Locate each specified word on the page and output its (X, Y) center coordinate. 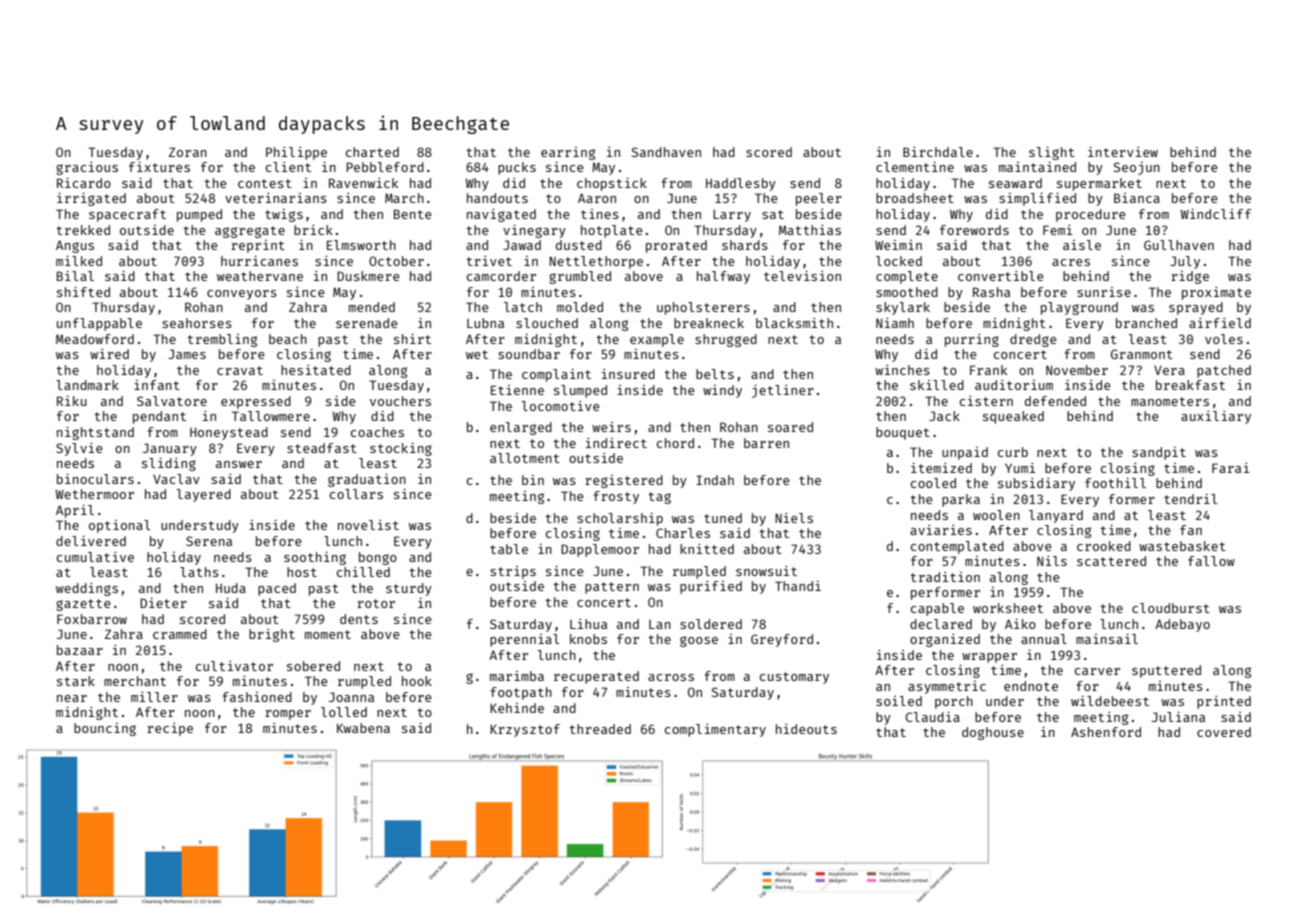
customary (794, 678)
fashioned (257, 697)
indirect (616, 443)
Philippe (296, 153)
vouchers (400, 401)
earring (568, 153)
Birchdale (938, 152)
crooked (1104, 546)
